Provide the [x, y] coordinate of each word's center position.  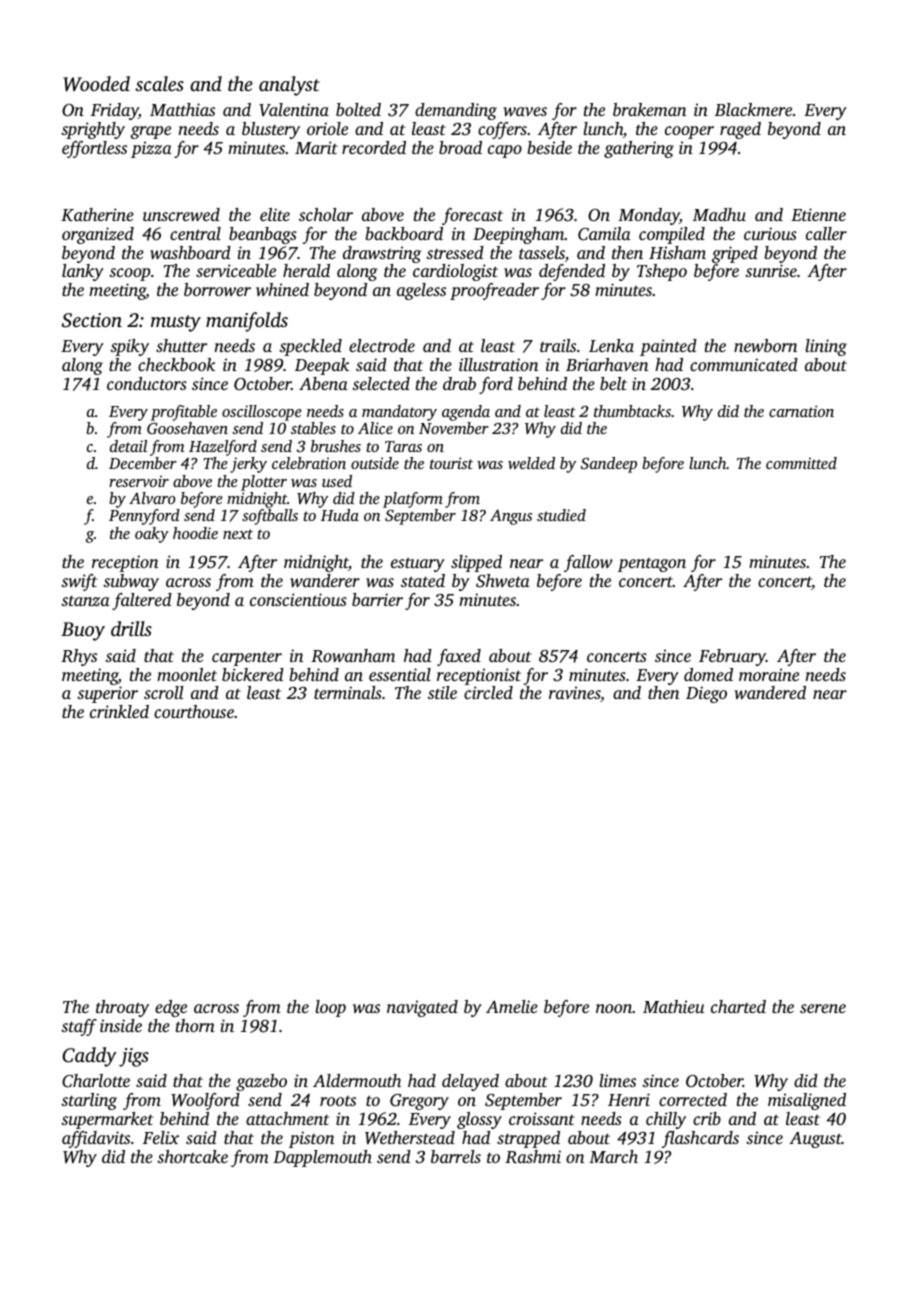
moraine [769, 674]
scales [159, 83]
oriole [327, 128]
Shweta [503, 581]
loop [330, 1008]
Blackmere [753, 109]
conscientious [298, 599]
